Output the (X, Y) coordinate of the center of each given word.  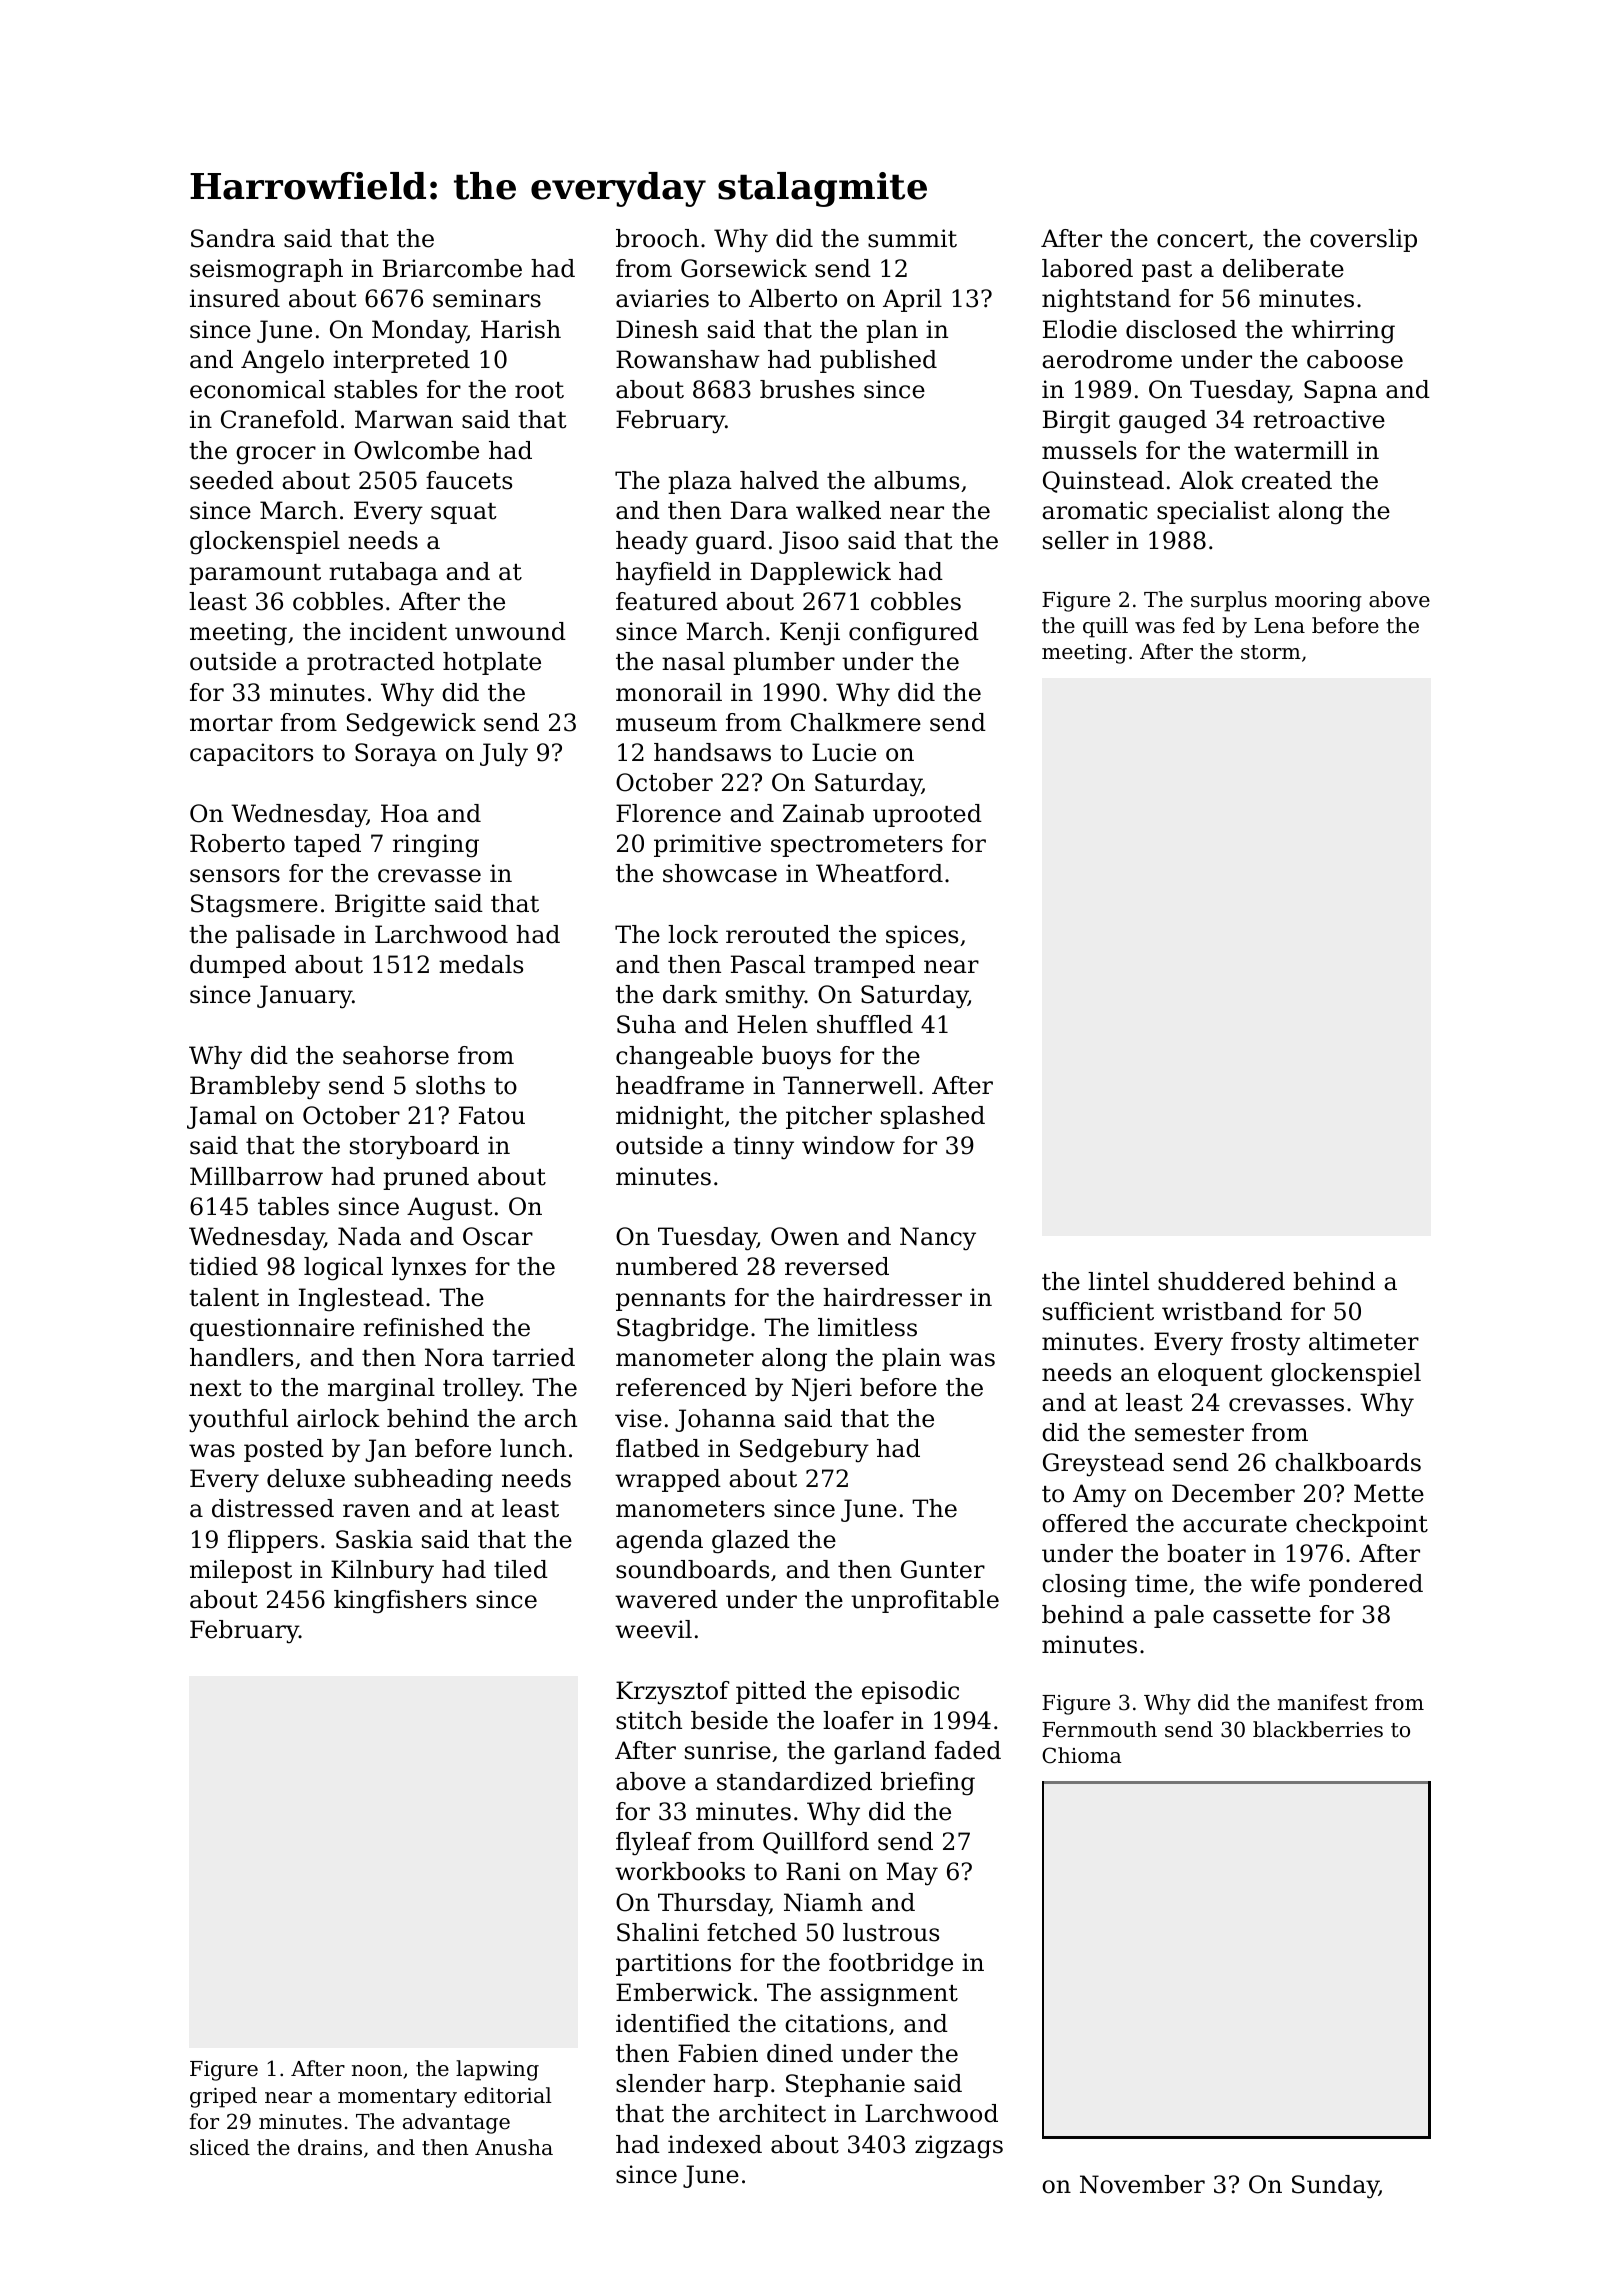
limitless (867, 1327)
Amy (1099, 1496)
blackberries (1318, 1729)
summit (912, 238)
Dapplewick (821, 573)
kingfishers (400, 1602)
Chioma (1082, 1755)
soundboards (692, 1569)
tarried (533, 1357)
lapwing (497, 2070)
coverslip (1363, 240)
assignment (889, 1995)
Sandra (233, 238)
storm (1271, 652)
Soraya (396, 755)
